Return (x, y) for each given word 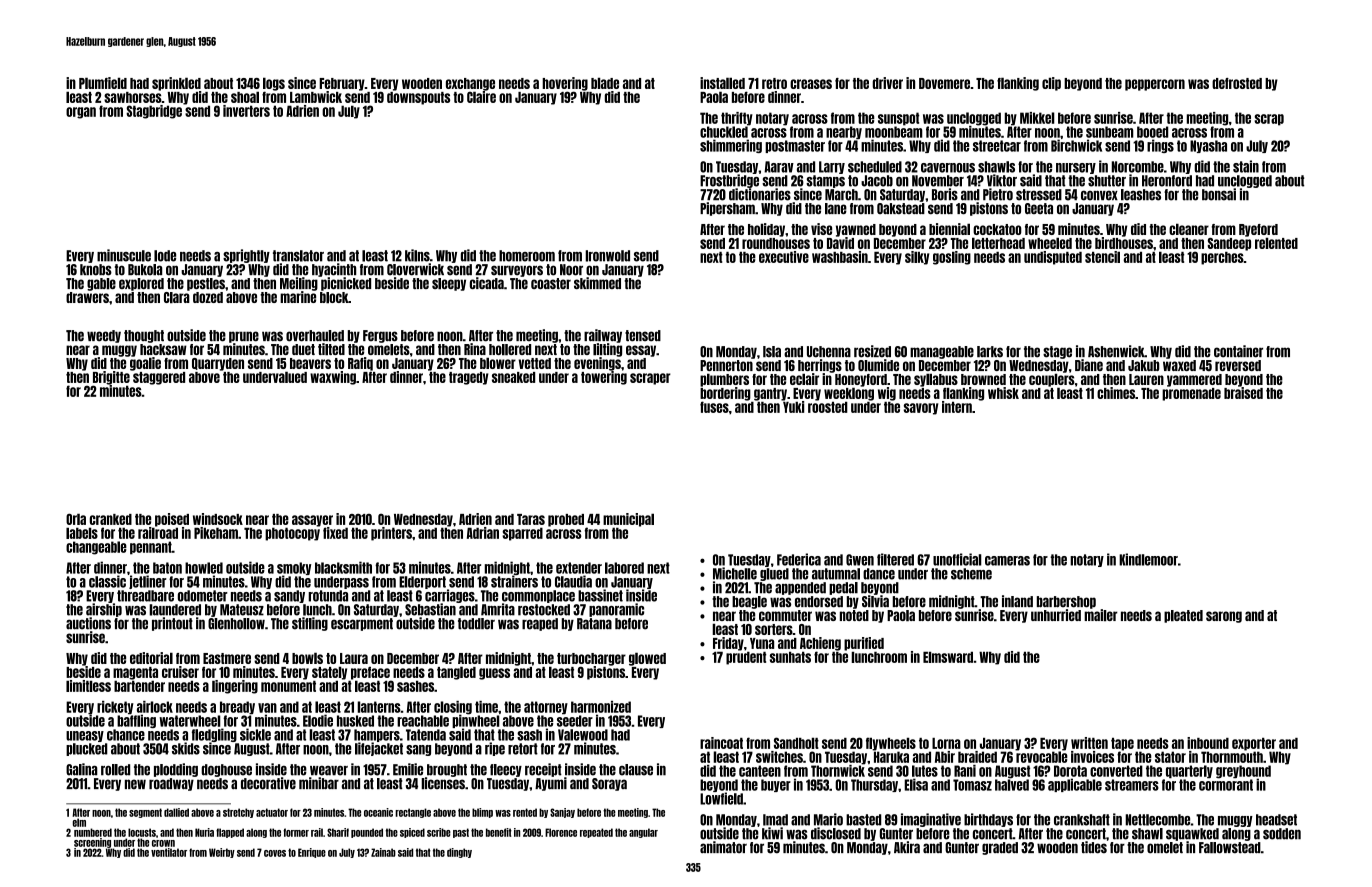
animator (723, 847)
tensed (643, 336)
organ (81, 113)
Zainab (383, 852)
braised (1243, 393)
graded (1000, 848)
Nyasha (1208, 146)
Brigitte (111, 378)
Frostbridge (729, 181)
